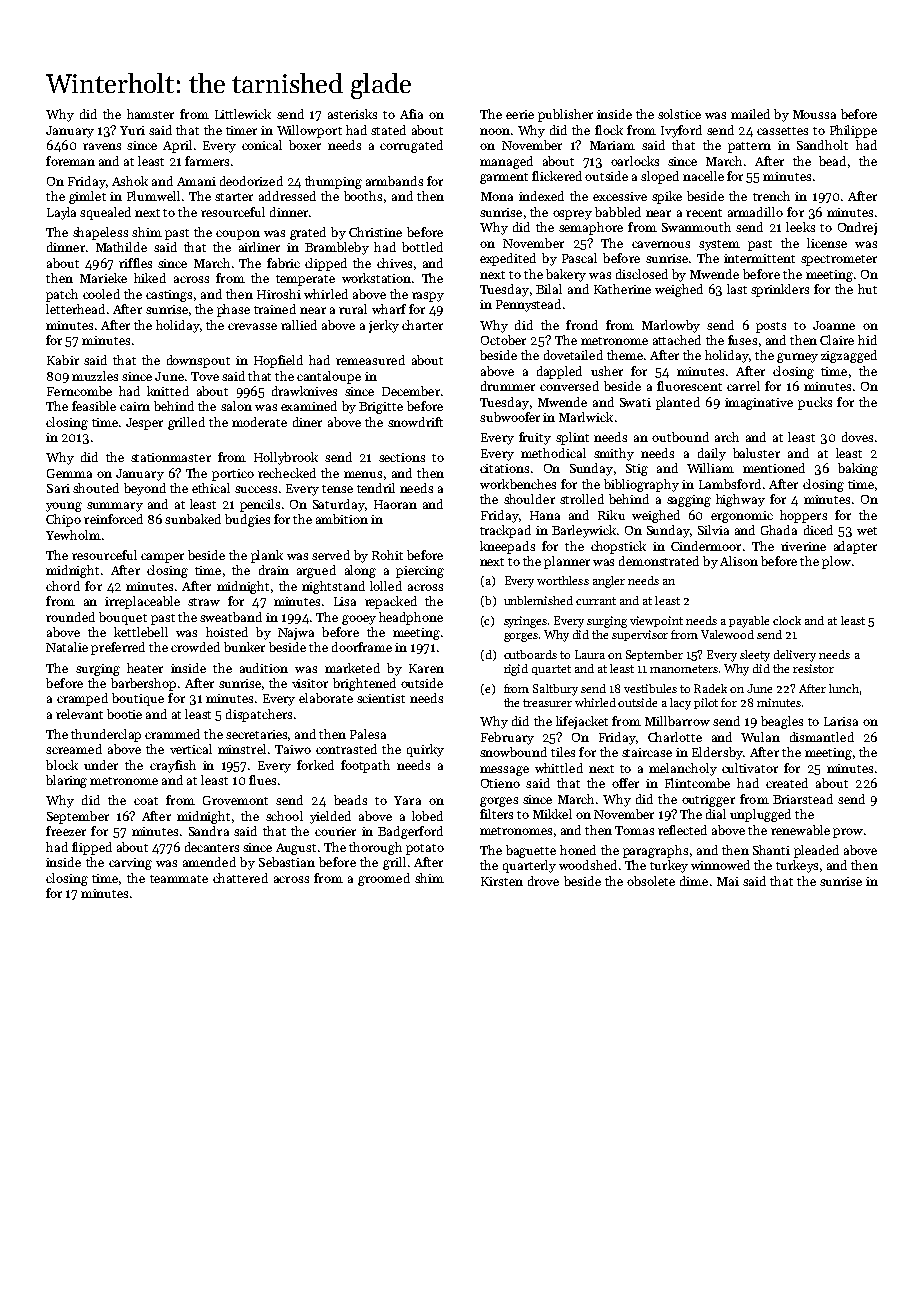  Describe the element at coordinates (363, 474) in the page. I see `menus` at that location.
